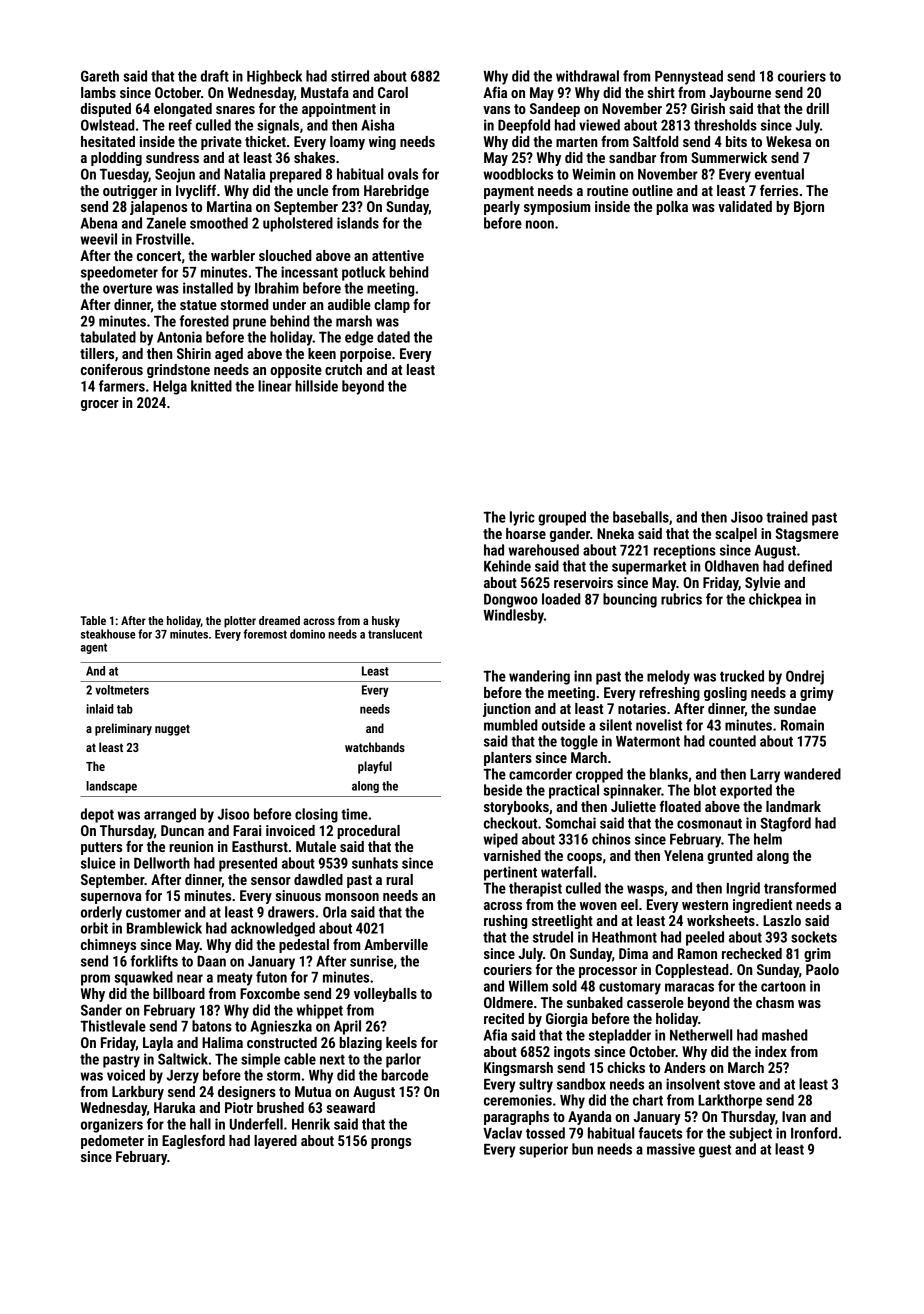 This image has height=1314, width=924. Describe the element at coordinates (240, 622) in the image. I see `plotter` at that location.
